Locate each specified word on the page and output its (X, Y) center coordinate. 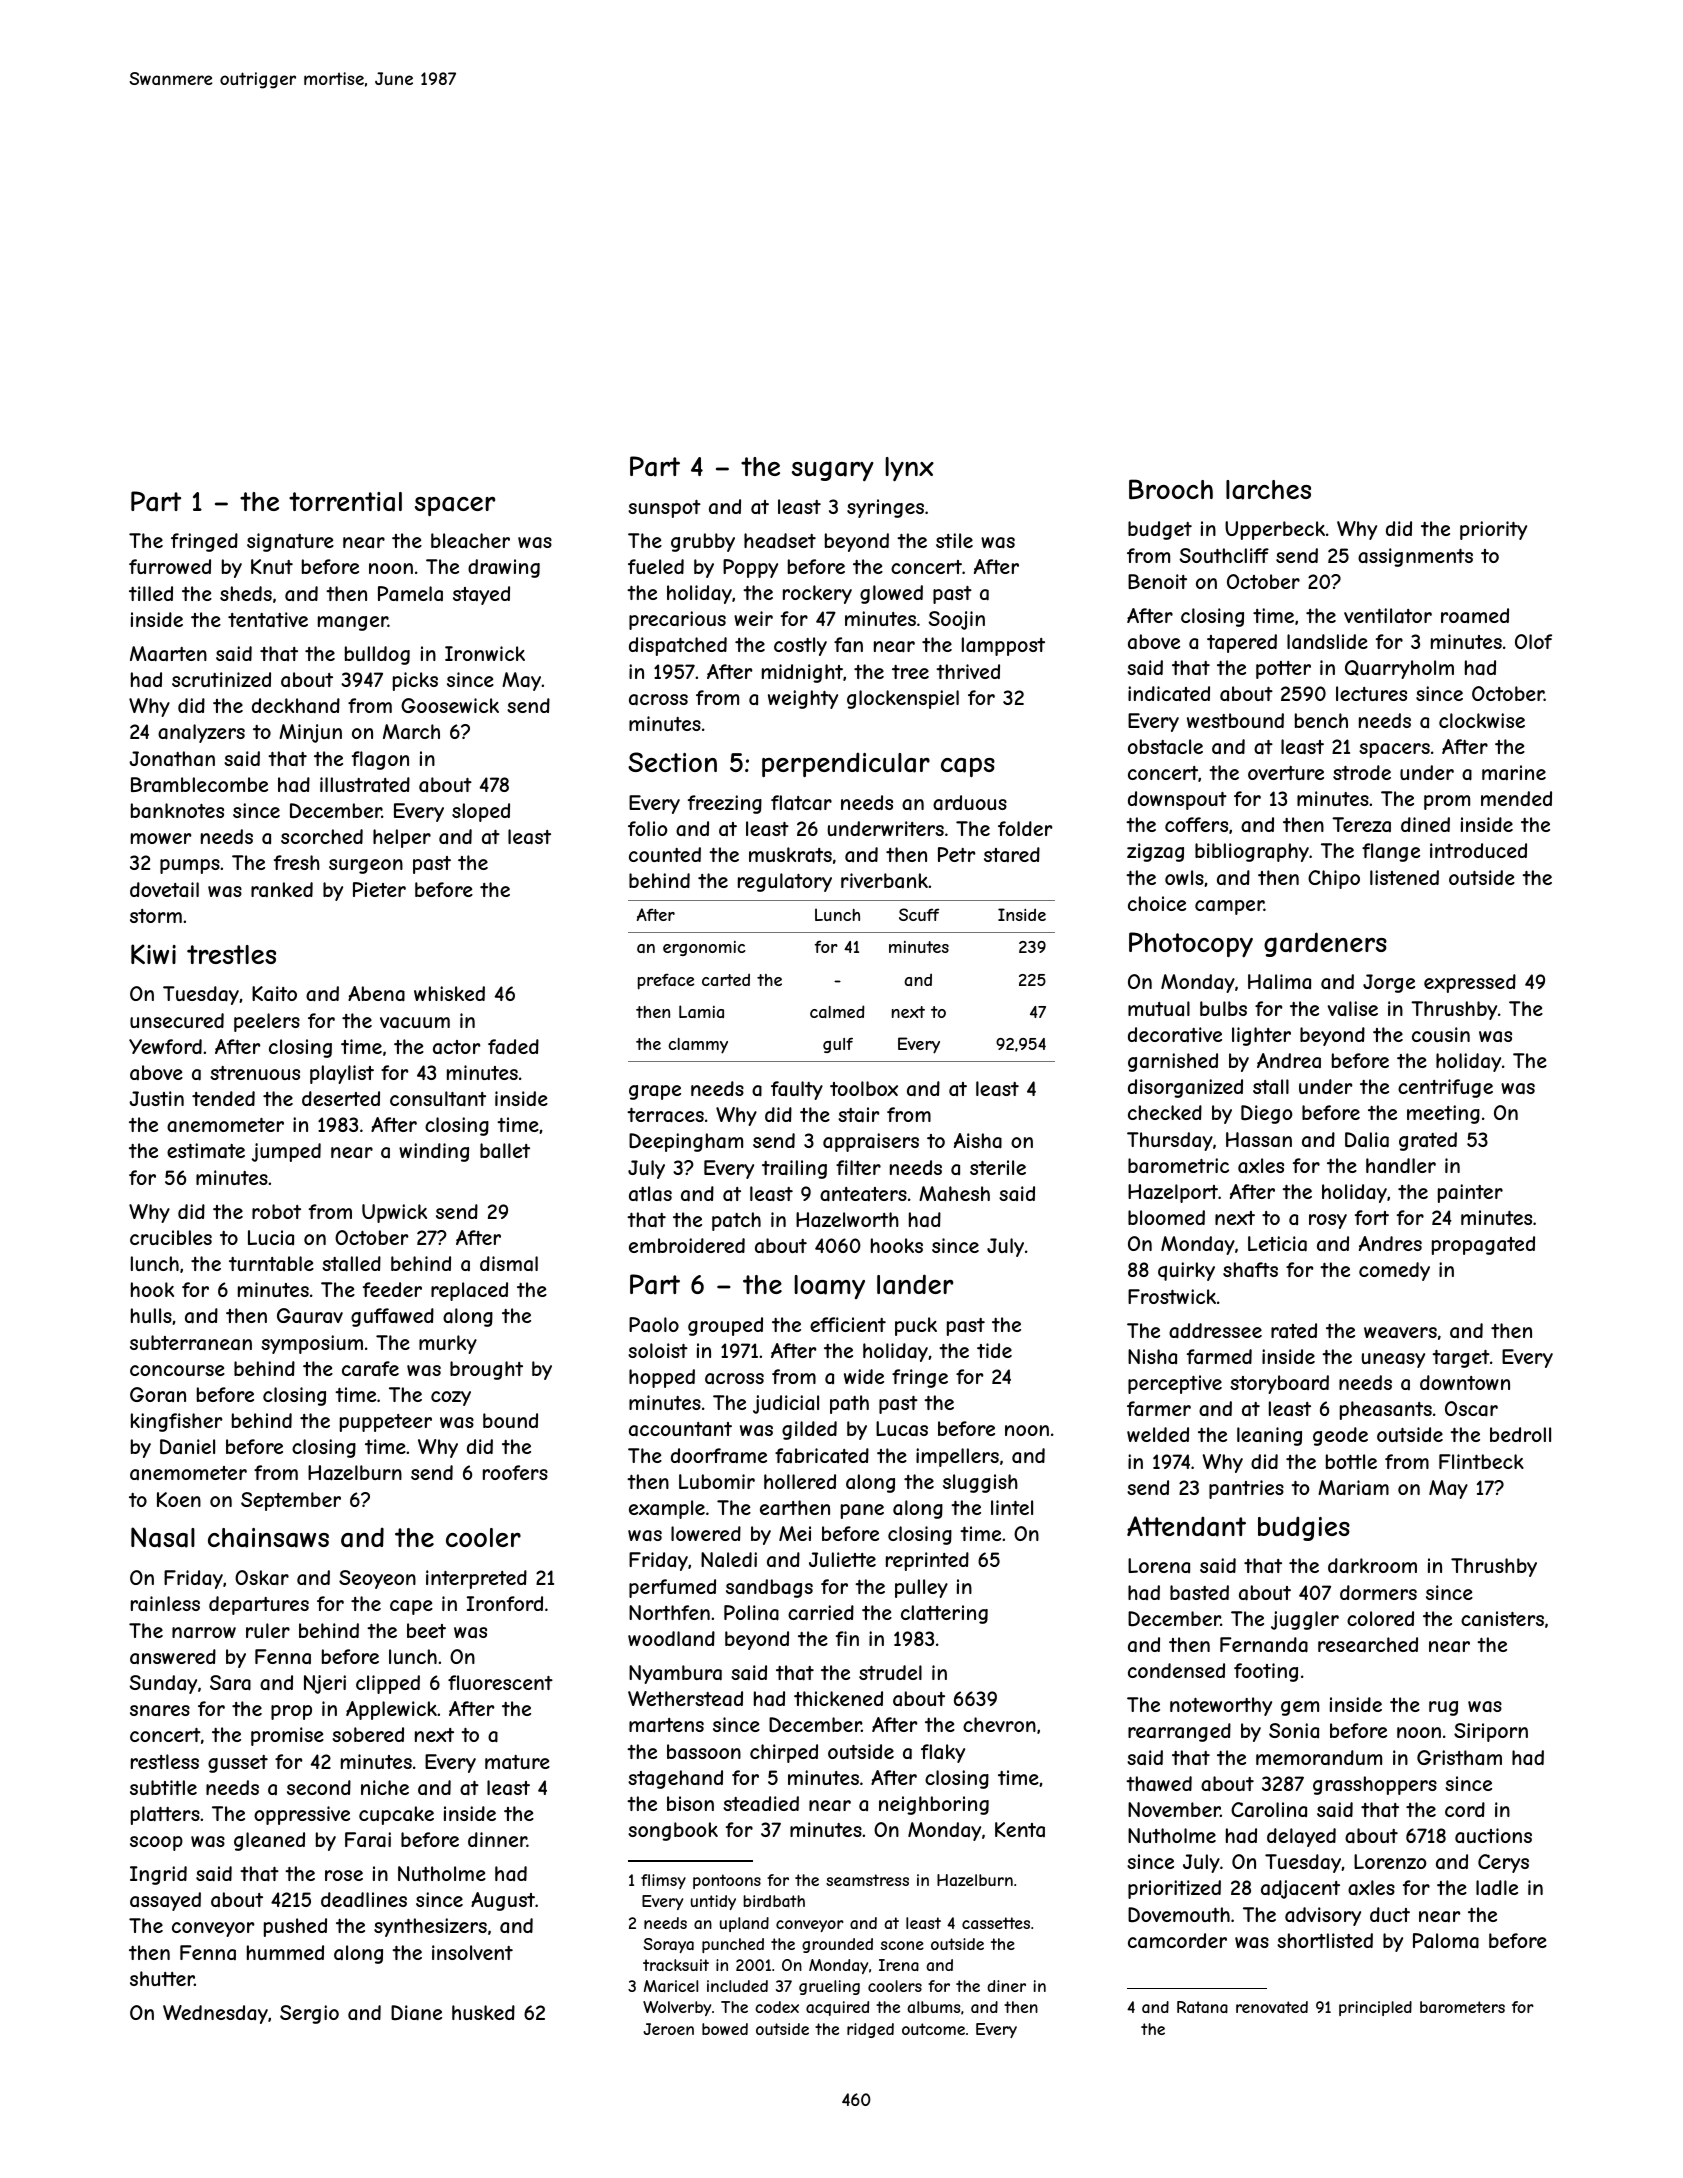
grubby (703, 542)
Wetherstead (685, 1699)
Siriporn (1491, 1732)
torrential (345, 502)
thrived (968, 671)
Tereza (1361, 824)
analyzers (201, 733)
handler (1401, 1165)
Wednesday (215, 2014)
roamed (1475, 615)
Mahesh (954, 1194)
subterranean (191, 1343)
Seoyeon (377, 1579)
